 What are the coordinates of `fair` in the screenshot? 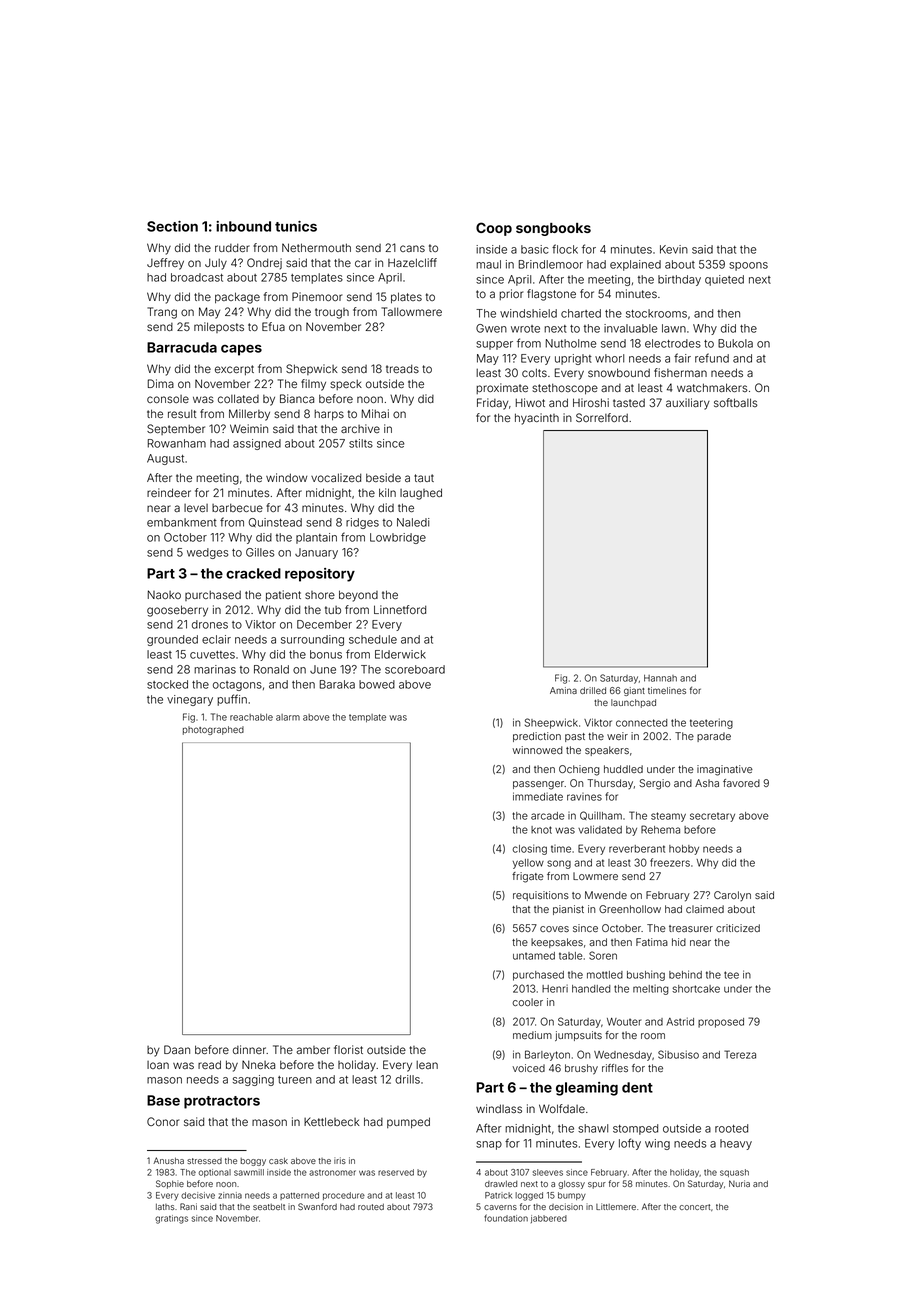 It's located at (682, 358).
